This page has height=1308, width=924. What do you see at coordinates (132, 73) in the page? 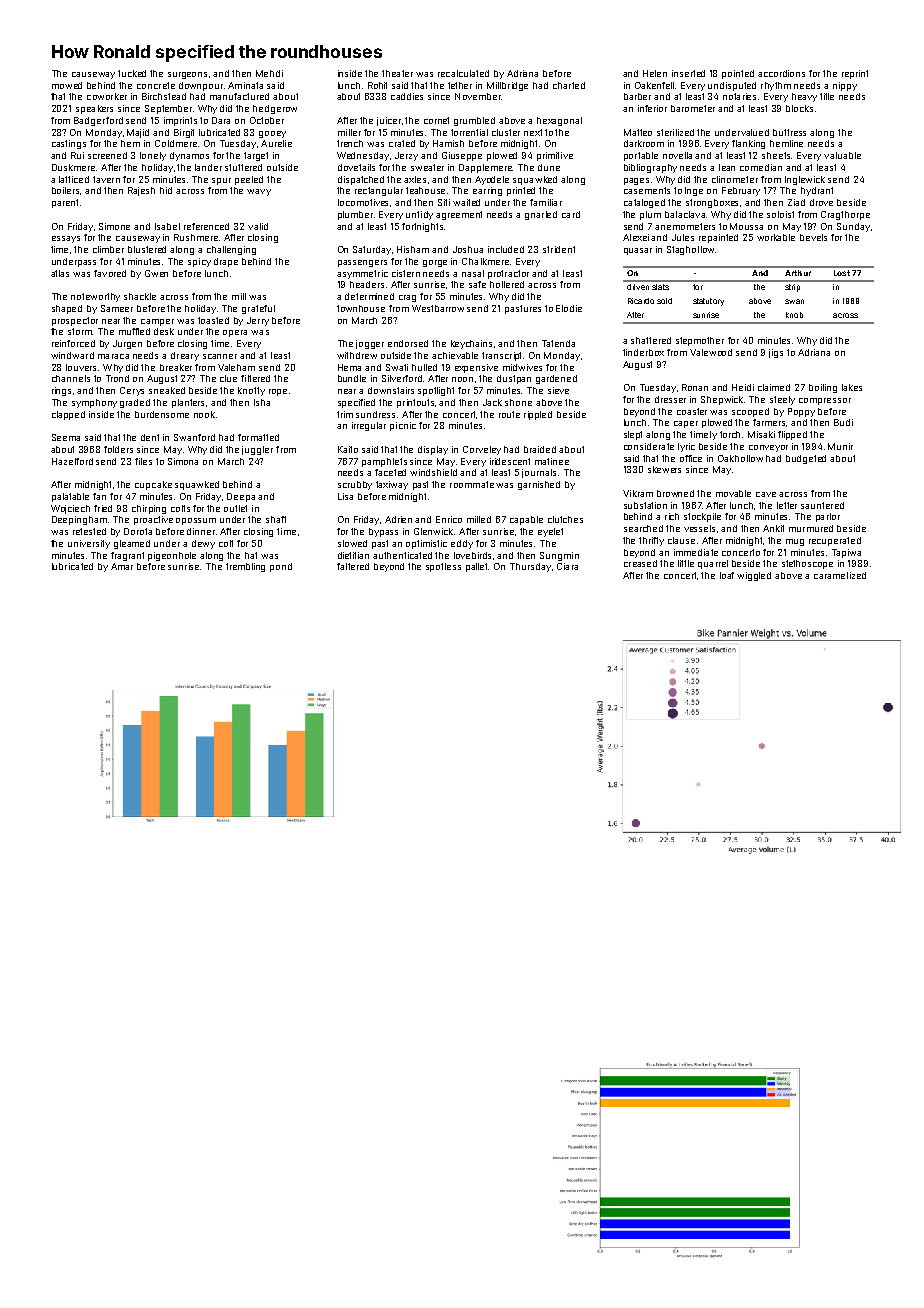
I see `tucked` at bounding box center [132, 73].
